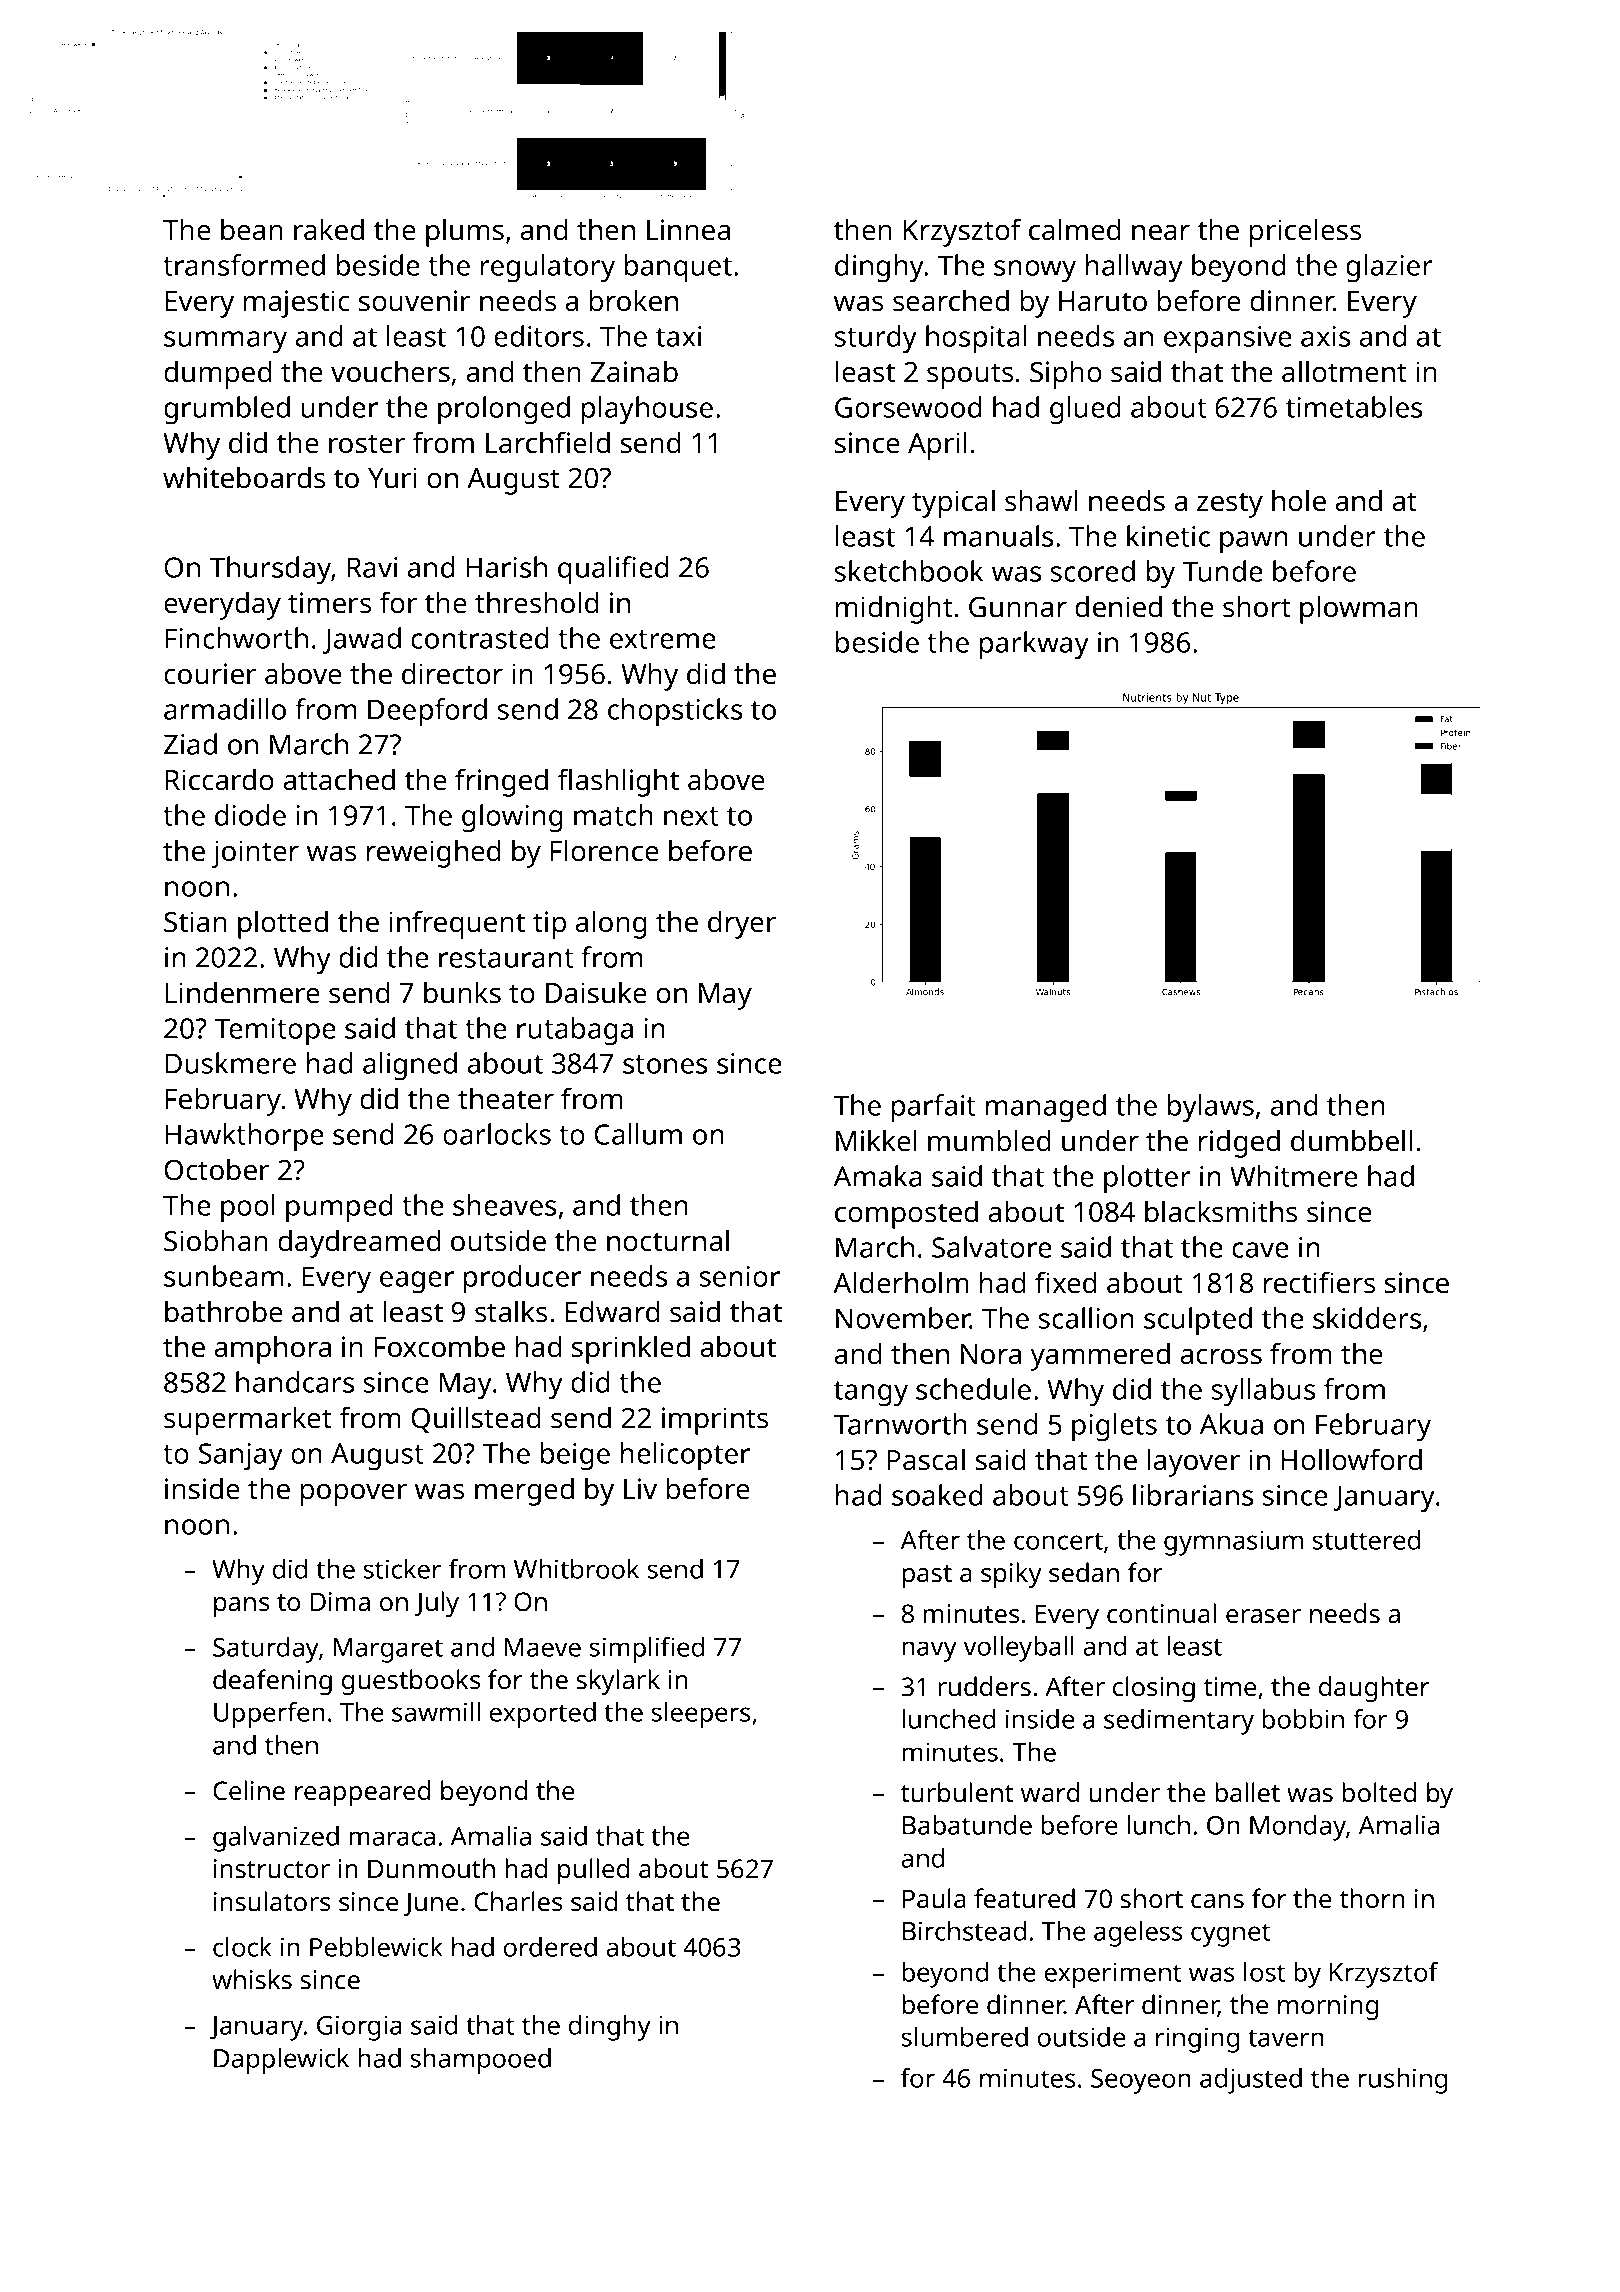 The width and height of the image is (1620, 2292). Describe the element at coordinates (1305, 233) in the image. I see `priceless` at that location.
